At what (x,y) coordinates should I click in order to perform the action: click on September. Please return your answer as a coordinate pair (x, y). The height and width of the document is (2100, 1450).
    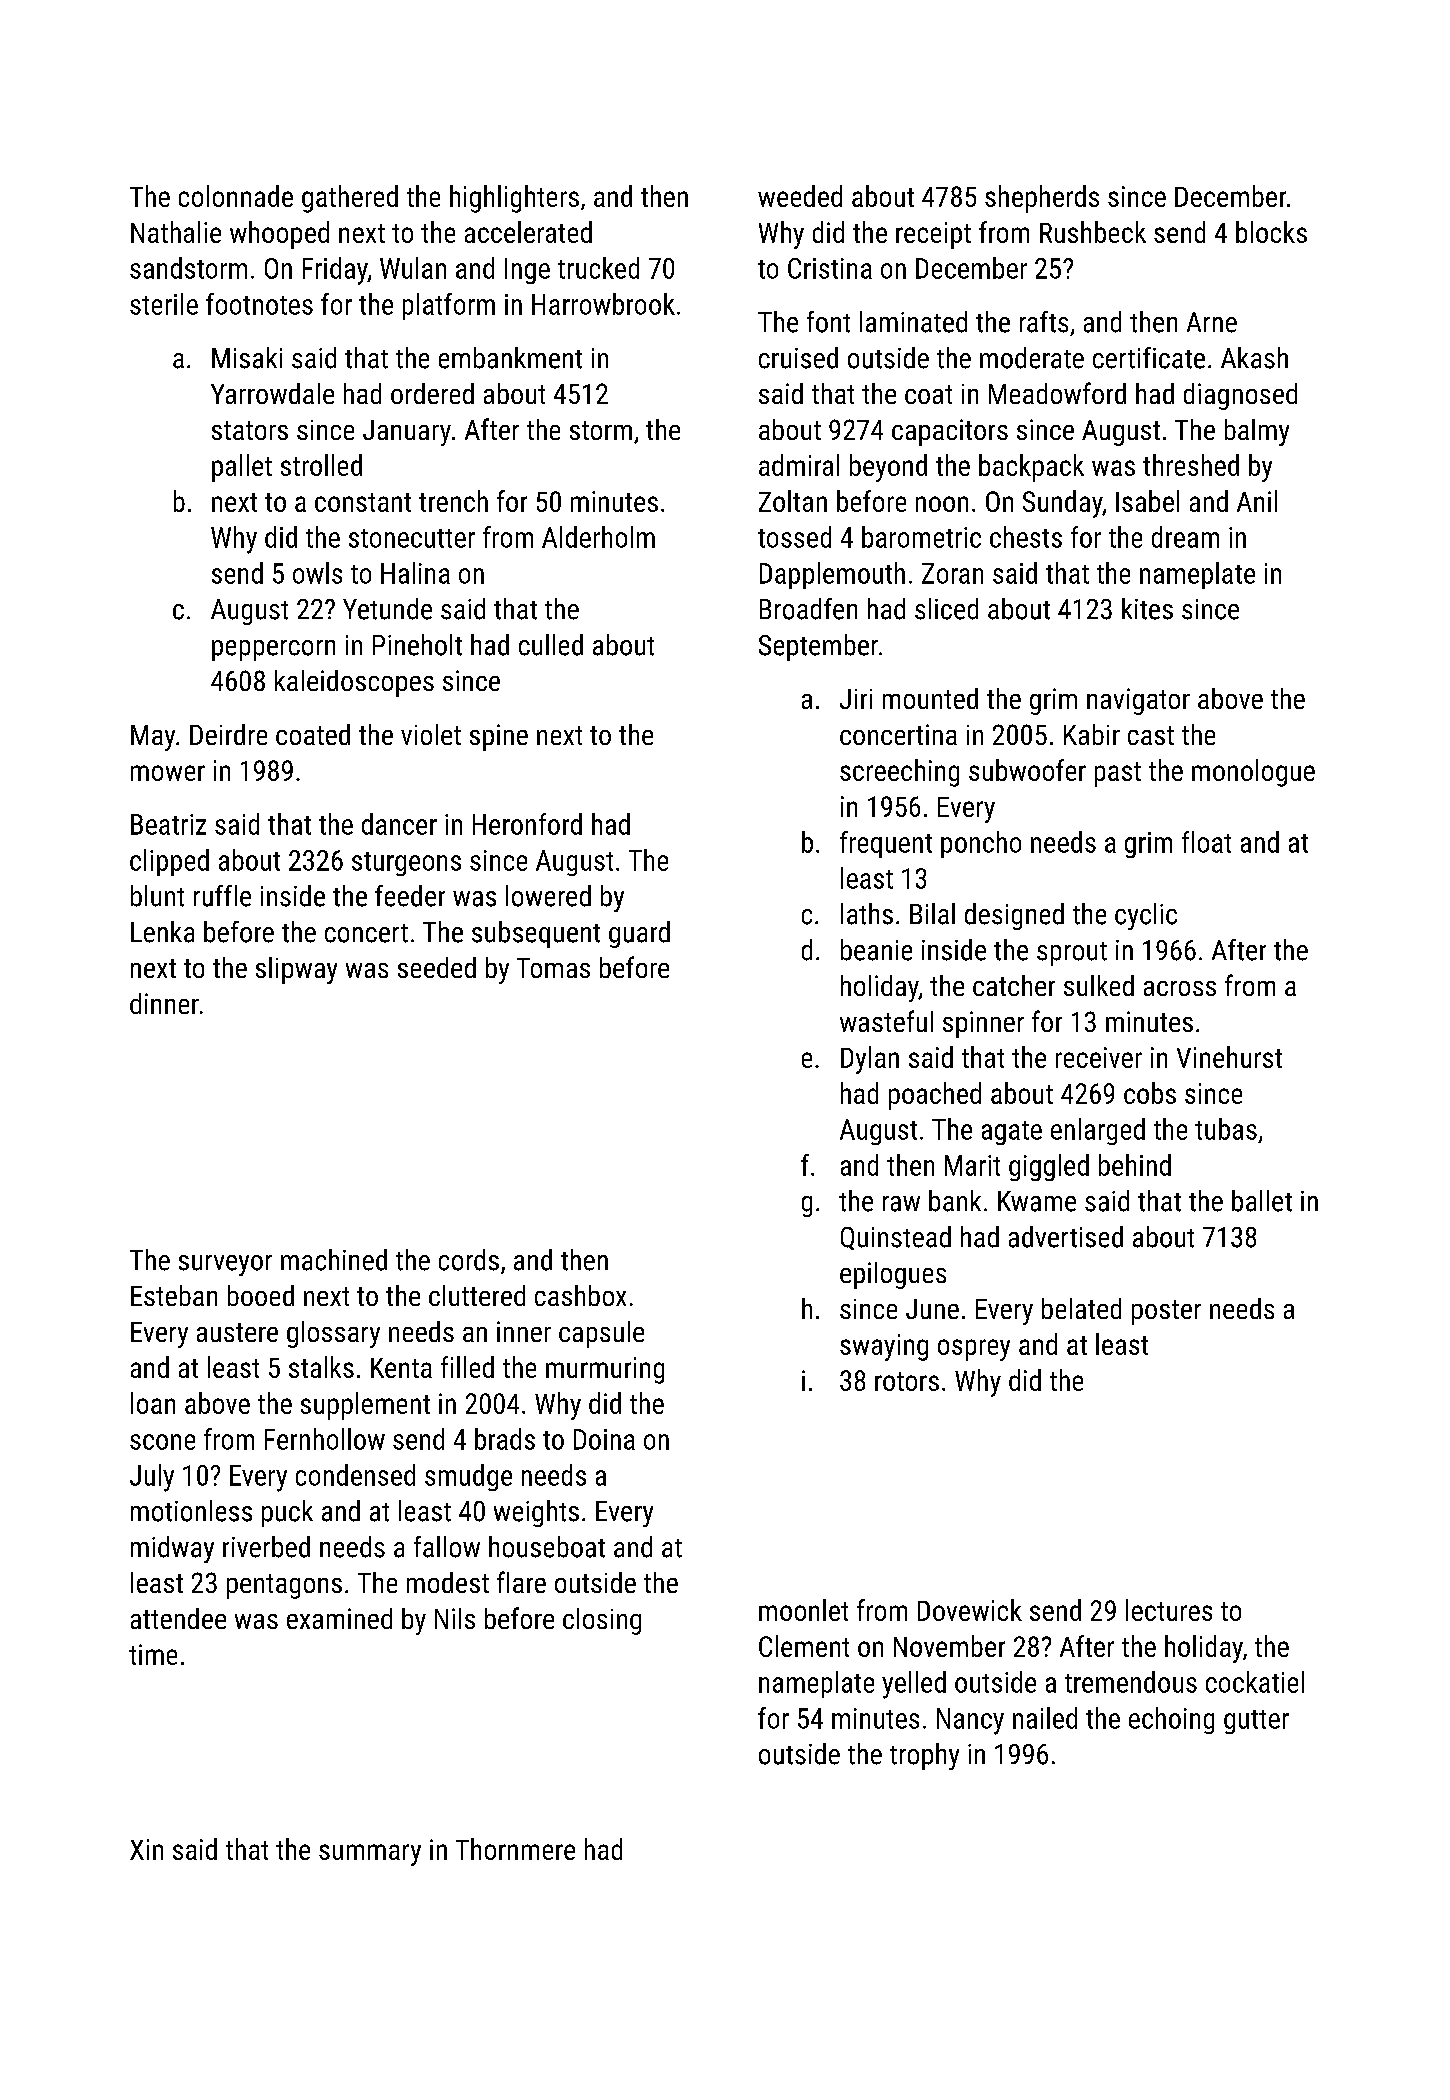
    Looking at the image, I should click on (818, 647).
